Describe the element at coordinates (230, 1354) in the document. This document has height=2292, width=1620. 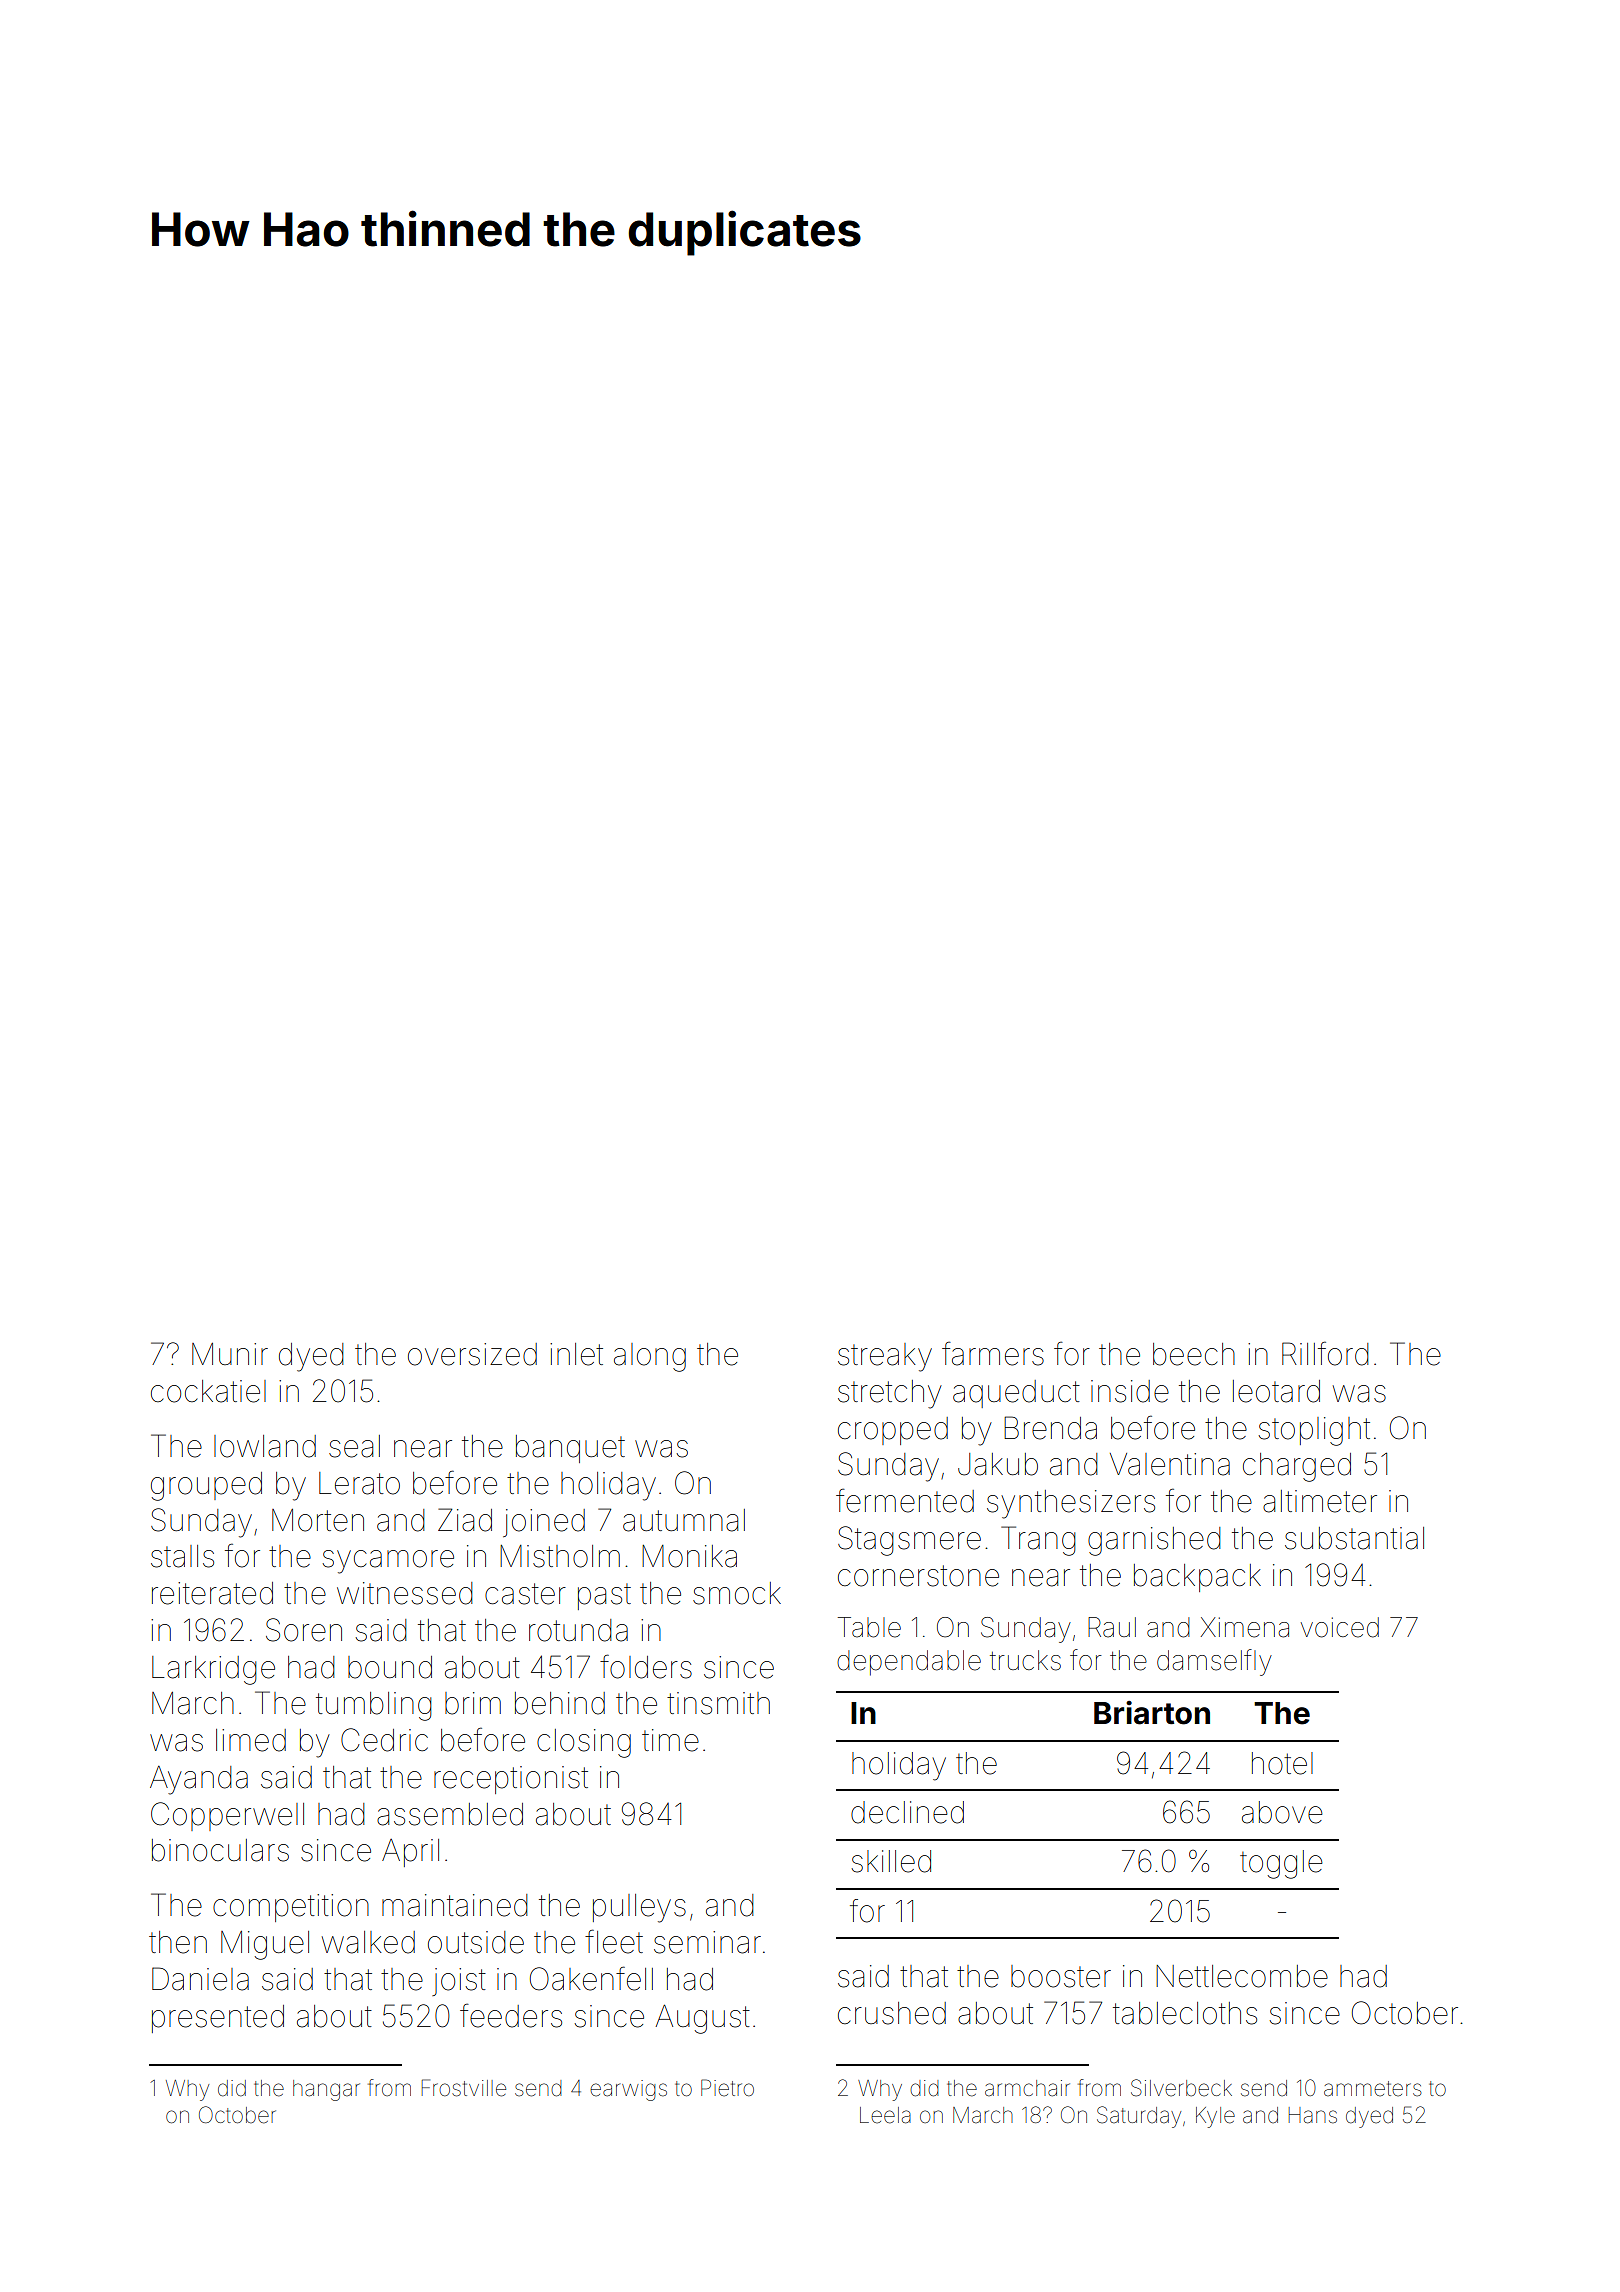
I see `Munir` at that location.
